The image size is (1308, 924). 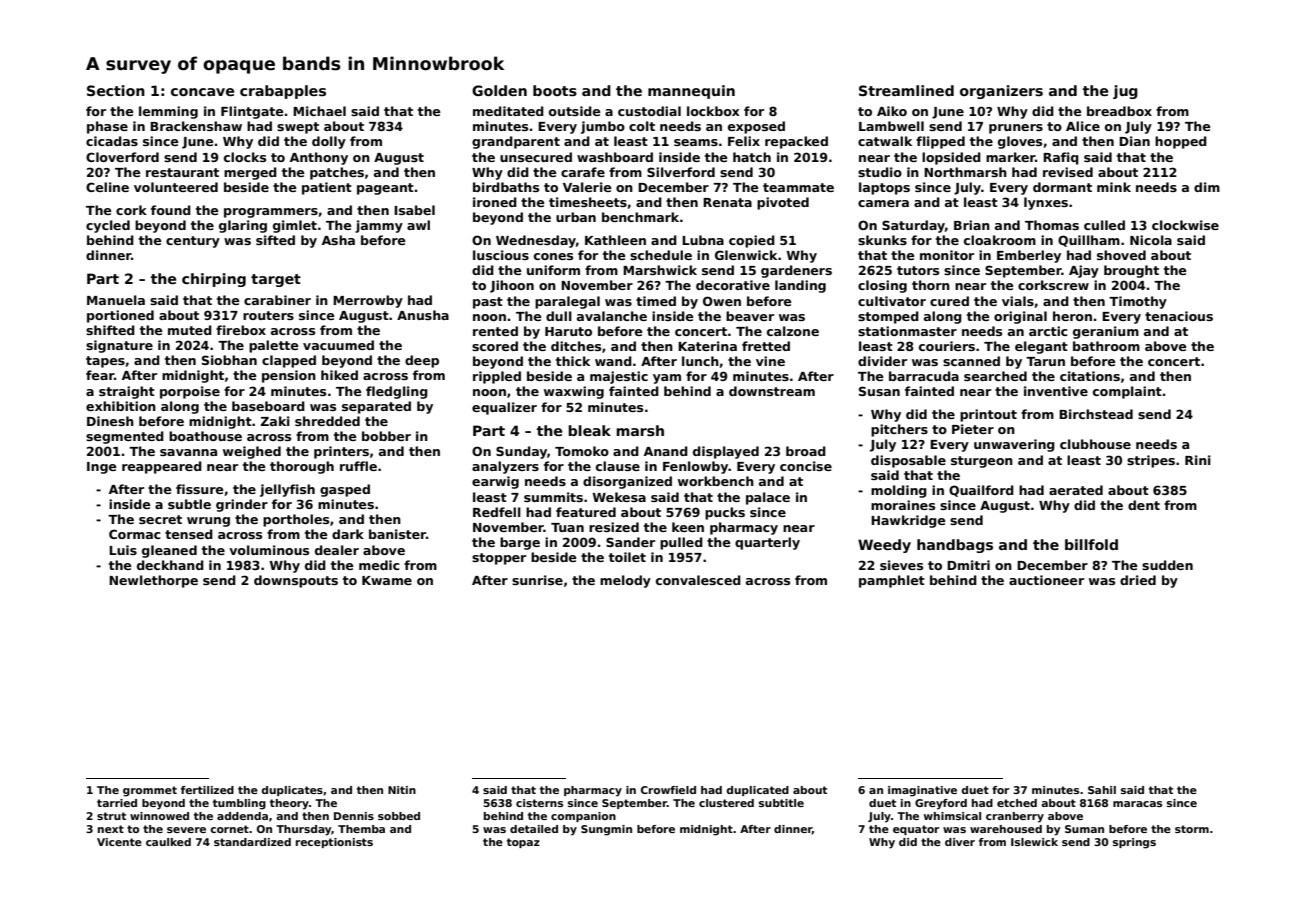 I want to click on flipped, so click(x=940, y=142).
